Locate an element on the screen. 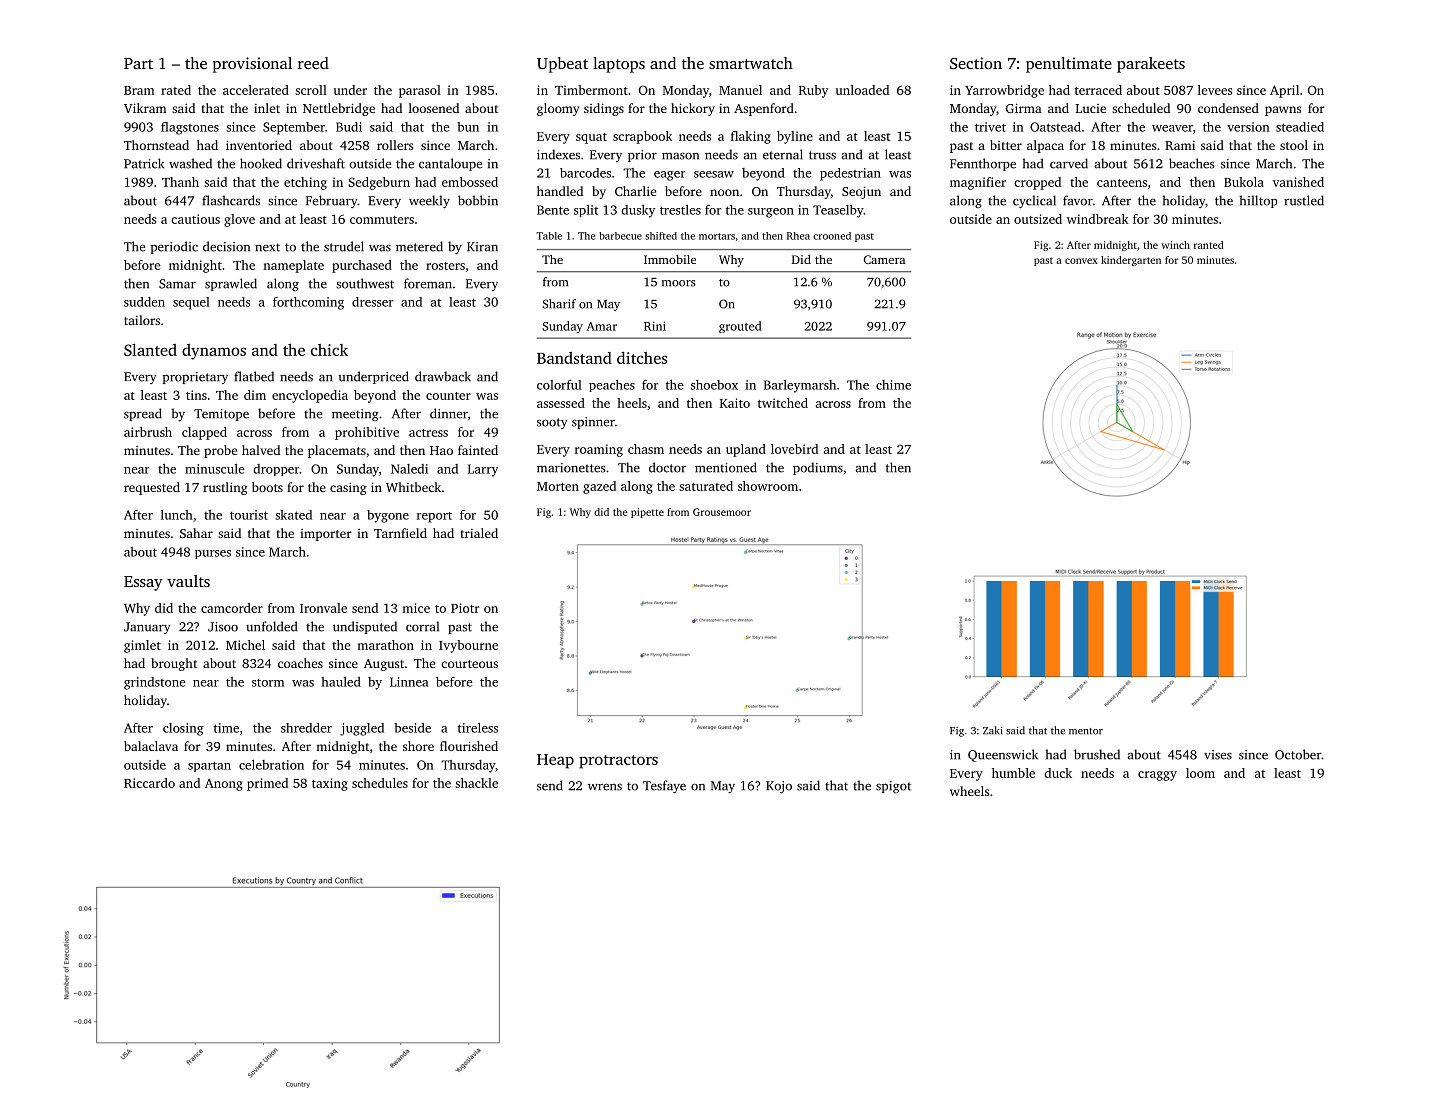 The height and width of the screenshot is (1119, 1448). Thanh is located at coordinates (180, 182).
